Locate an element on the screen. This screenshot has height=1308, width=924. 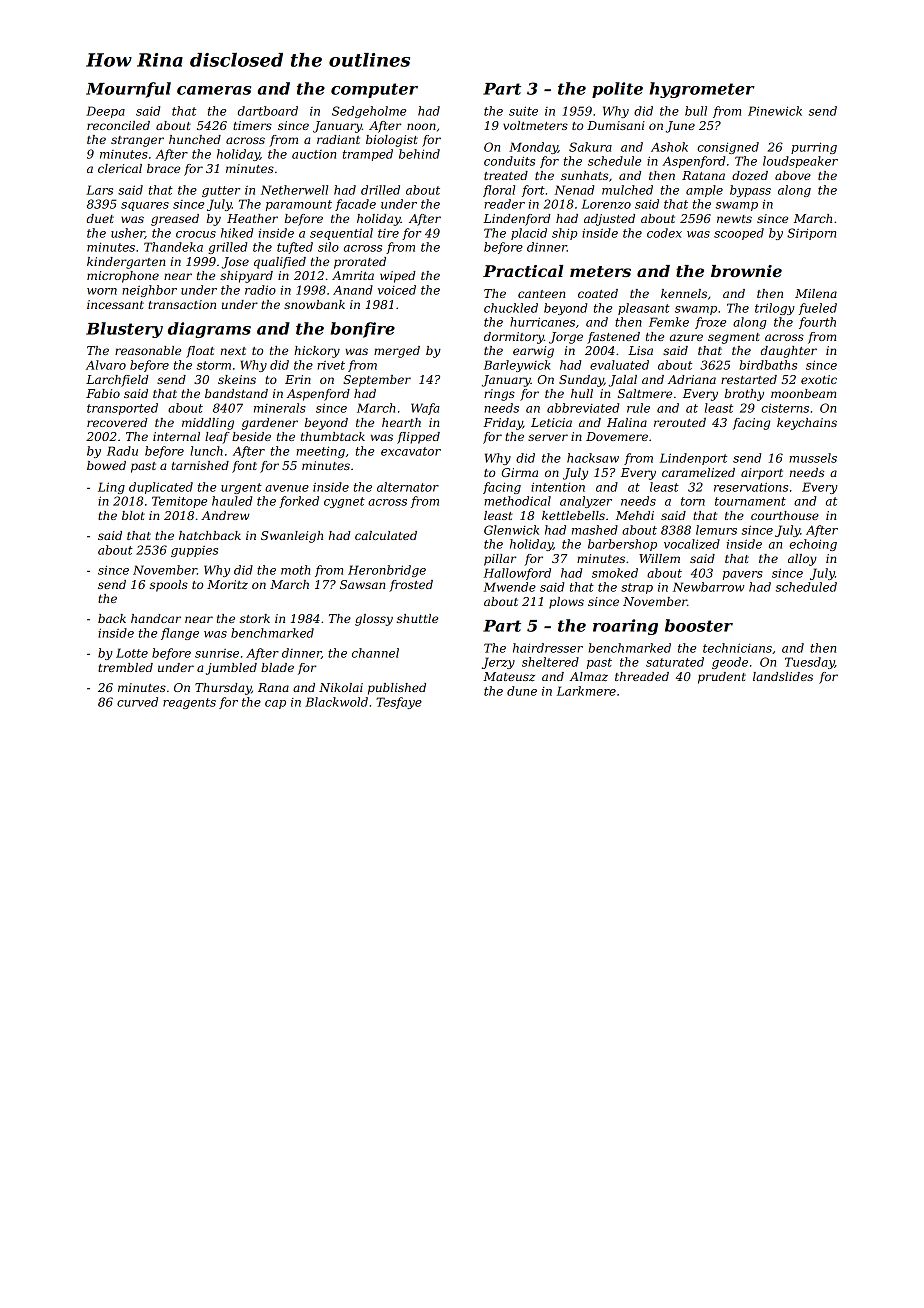
suite is located at coordinates (523, 111).
